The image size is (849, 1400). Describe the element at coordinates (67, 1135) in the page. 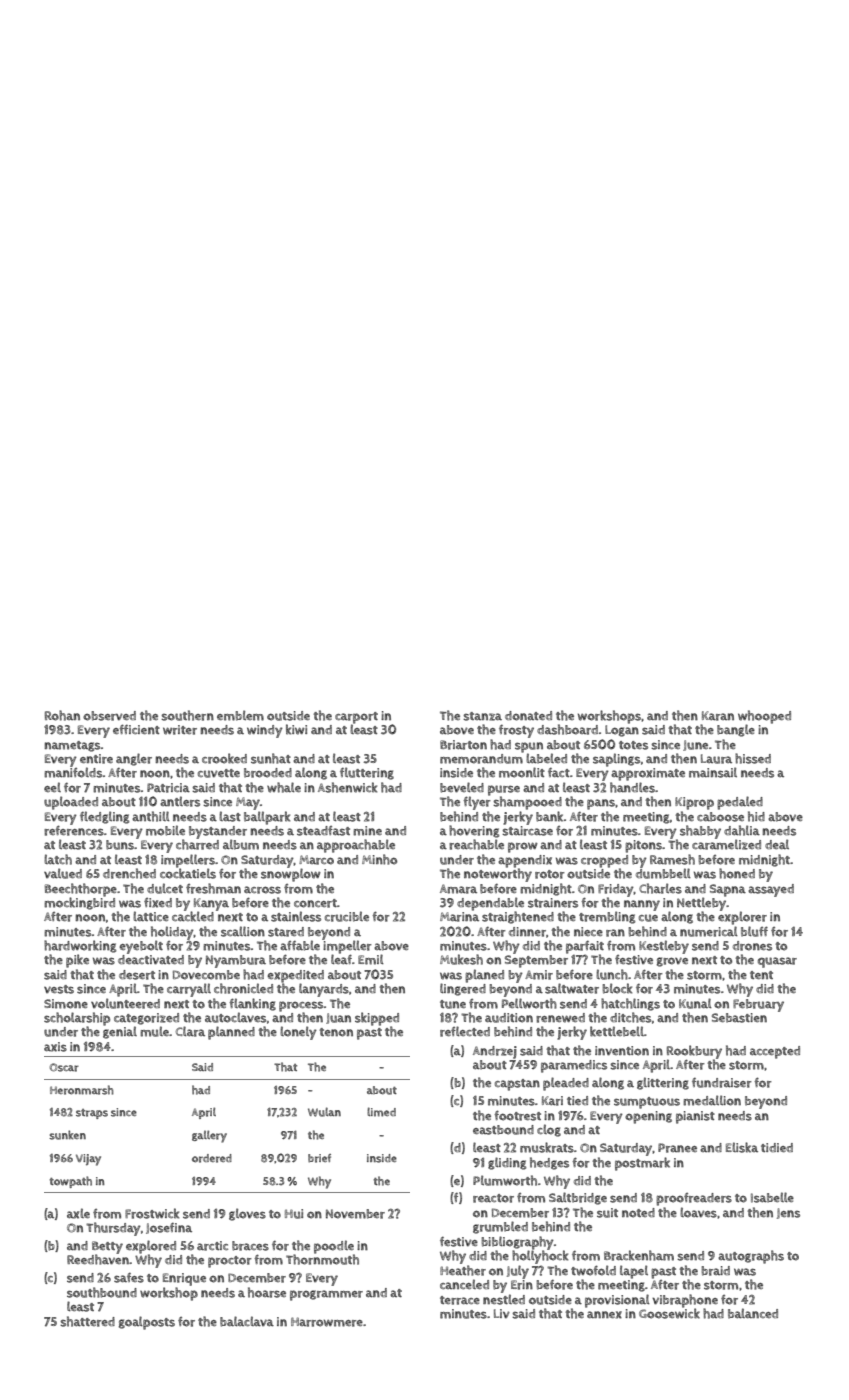

I see `sunken` at that location.
